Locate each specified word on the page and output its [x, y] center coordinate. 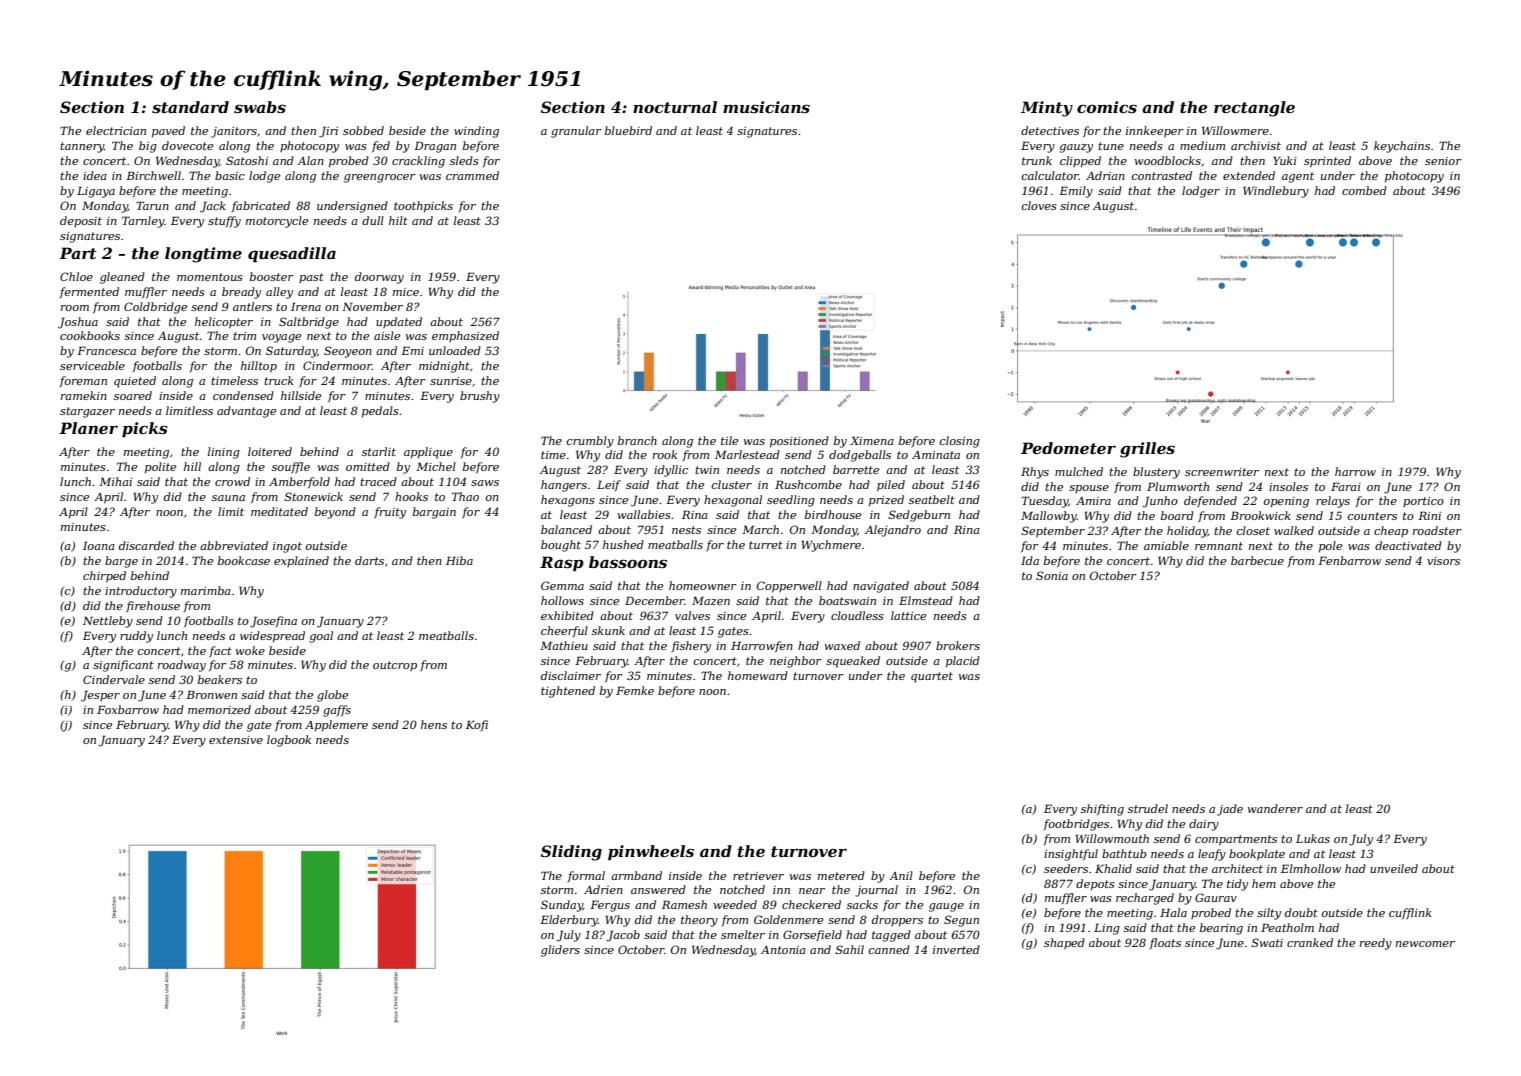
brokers [958, 645]
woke [250, 650]
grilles [1147, 450]
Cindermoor [337, 365]
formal [586, 876]
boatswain [847, 600]
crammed [472, 175]
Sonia [1052, 575]
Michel [436, 466]
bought [561, 546]
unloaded [455, 350]
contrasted [1162, 175]
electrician [116, 130]
